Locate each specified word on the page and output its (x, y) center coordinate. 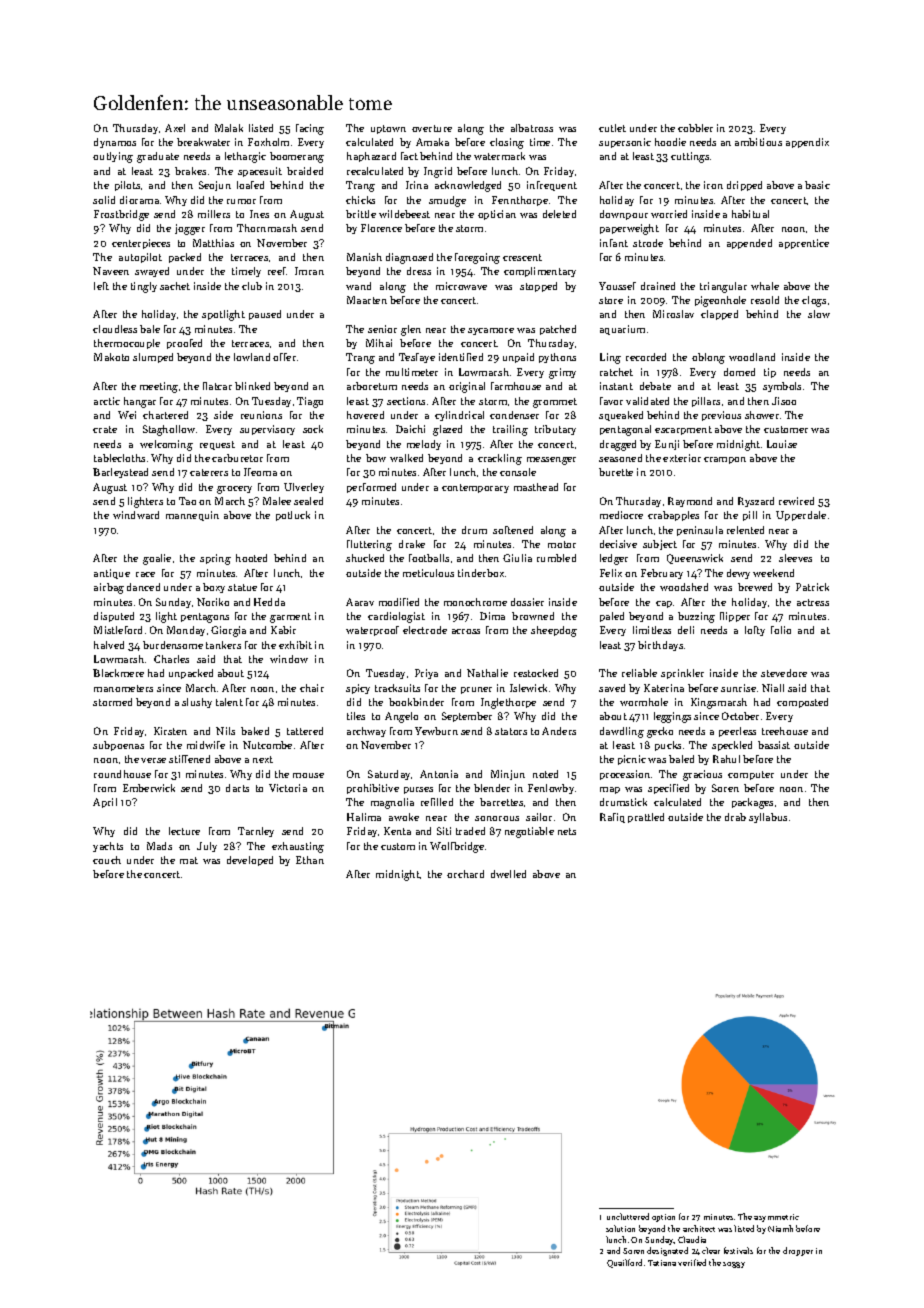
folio (781, 630)
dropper (798, 1251)
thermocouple (127, 344)
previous (721, 416)
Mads (159, 846)
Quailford (624, 1263)
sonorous (497, 818)
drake (412, 544)
